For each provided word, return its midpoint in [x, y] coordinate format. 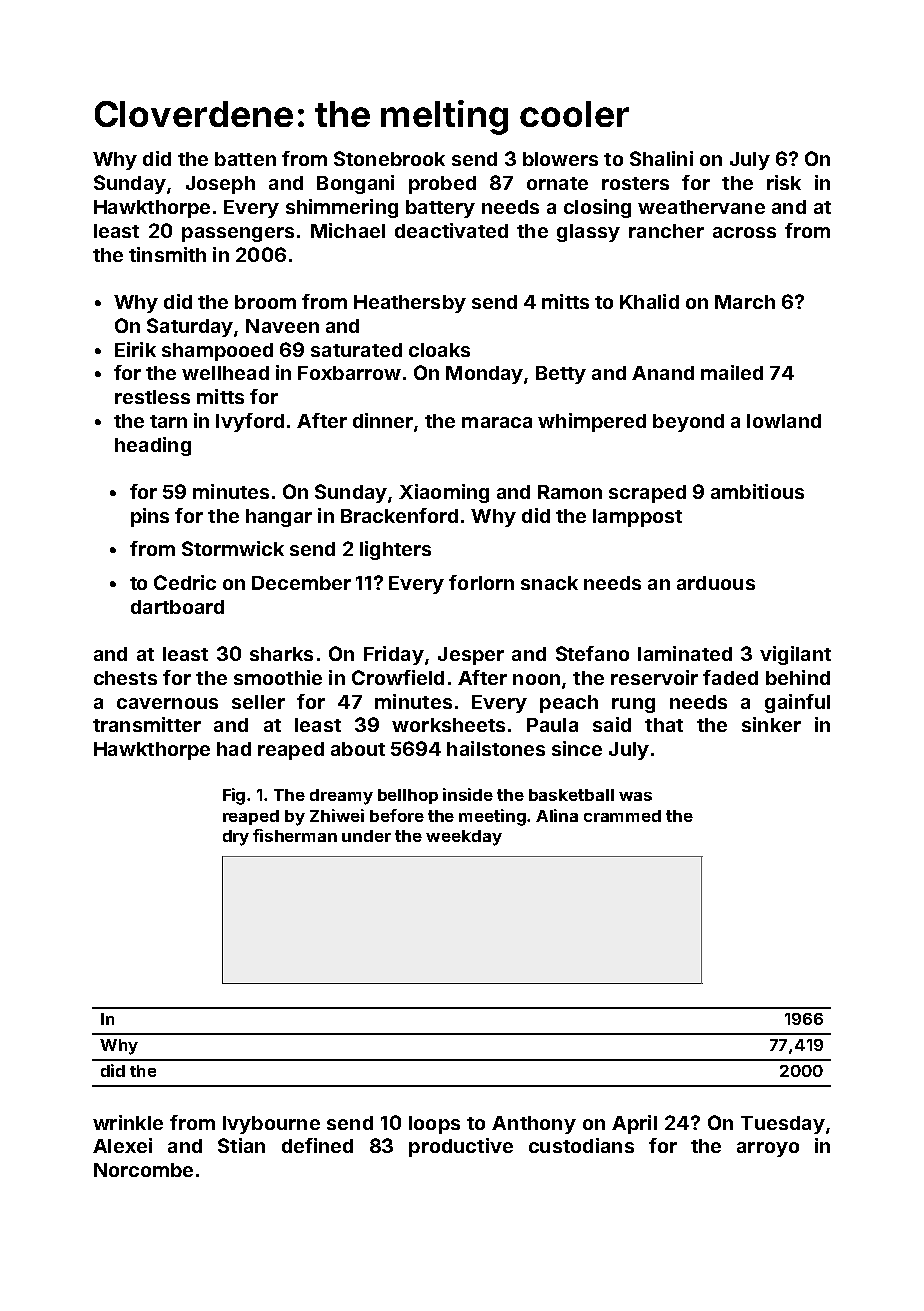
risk [784, 182]
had [234, 749]
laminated [685, 653]
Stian [241, 1145]
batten [245, 159]
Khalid [649, 301]
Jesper [471, 656]
